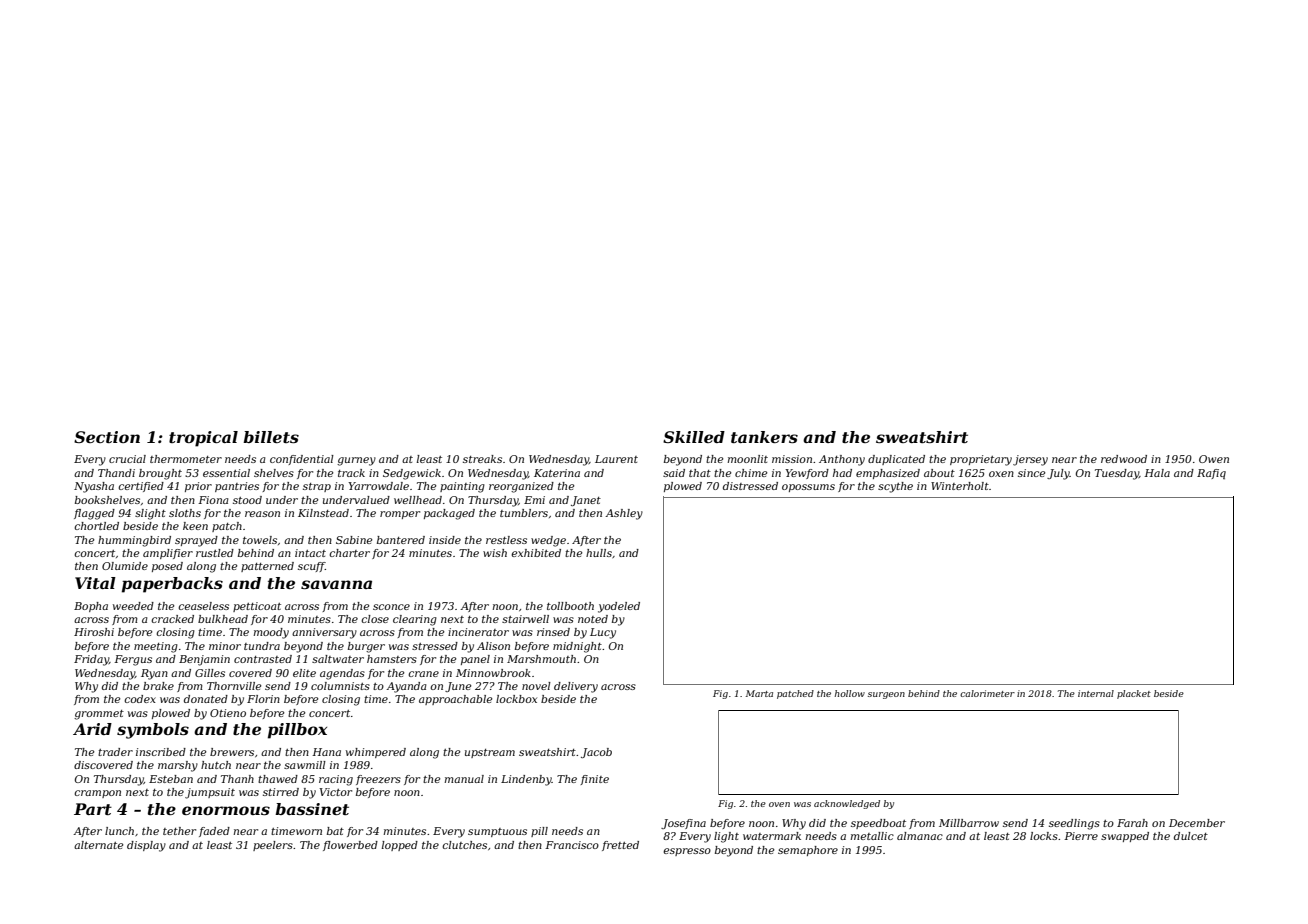 This screenshot has height=924, width=1308. What do you see at coordinates (687, 852) in the screenshot?
I see `espresso` at bounding box center [687, 852].
